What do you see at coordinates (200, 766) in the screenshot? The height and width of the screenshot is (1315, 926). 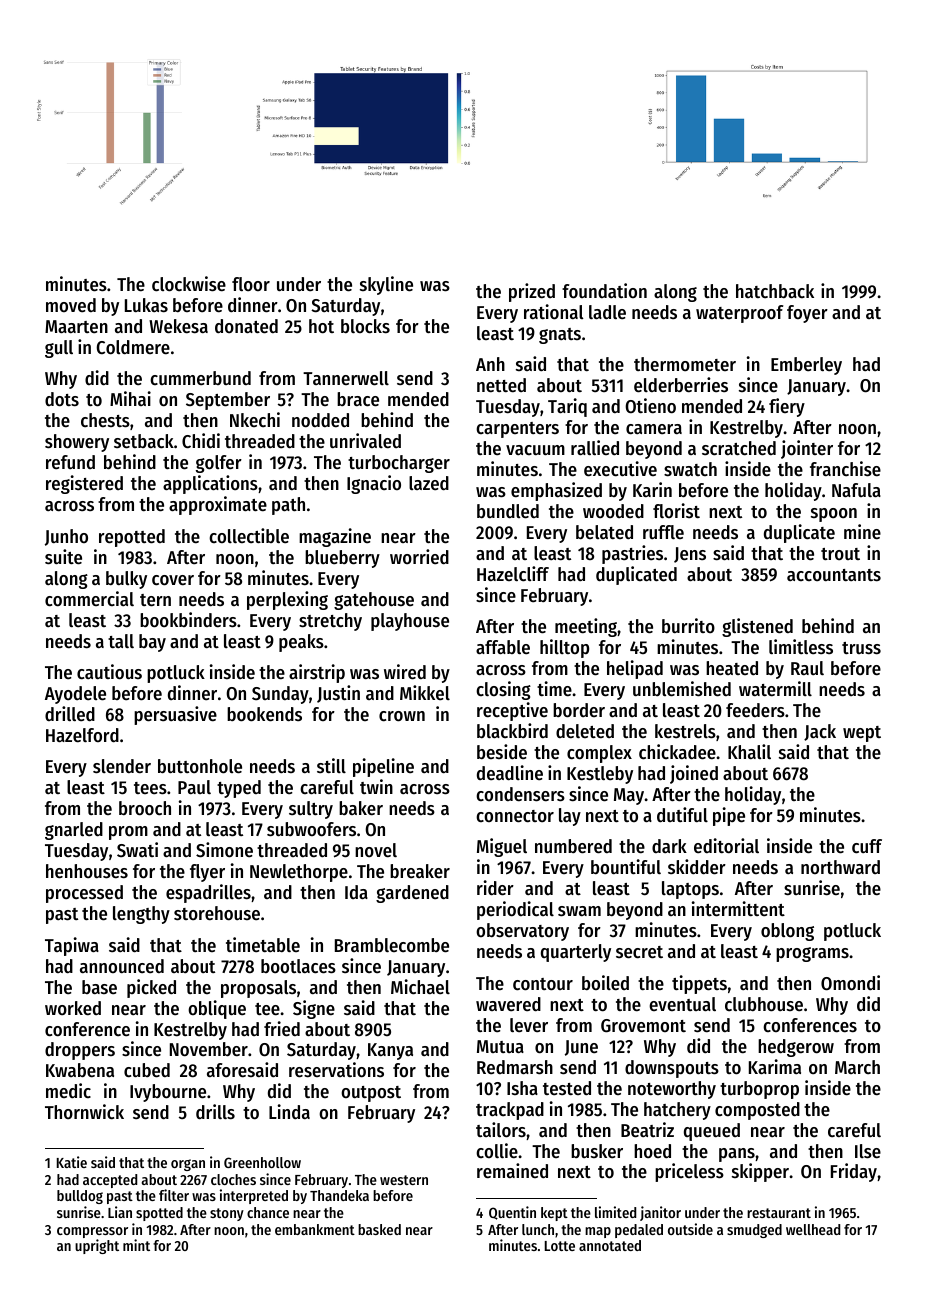 I see `buttonhole` at bounding box center [200, 766].
